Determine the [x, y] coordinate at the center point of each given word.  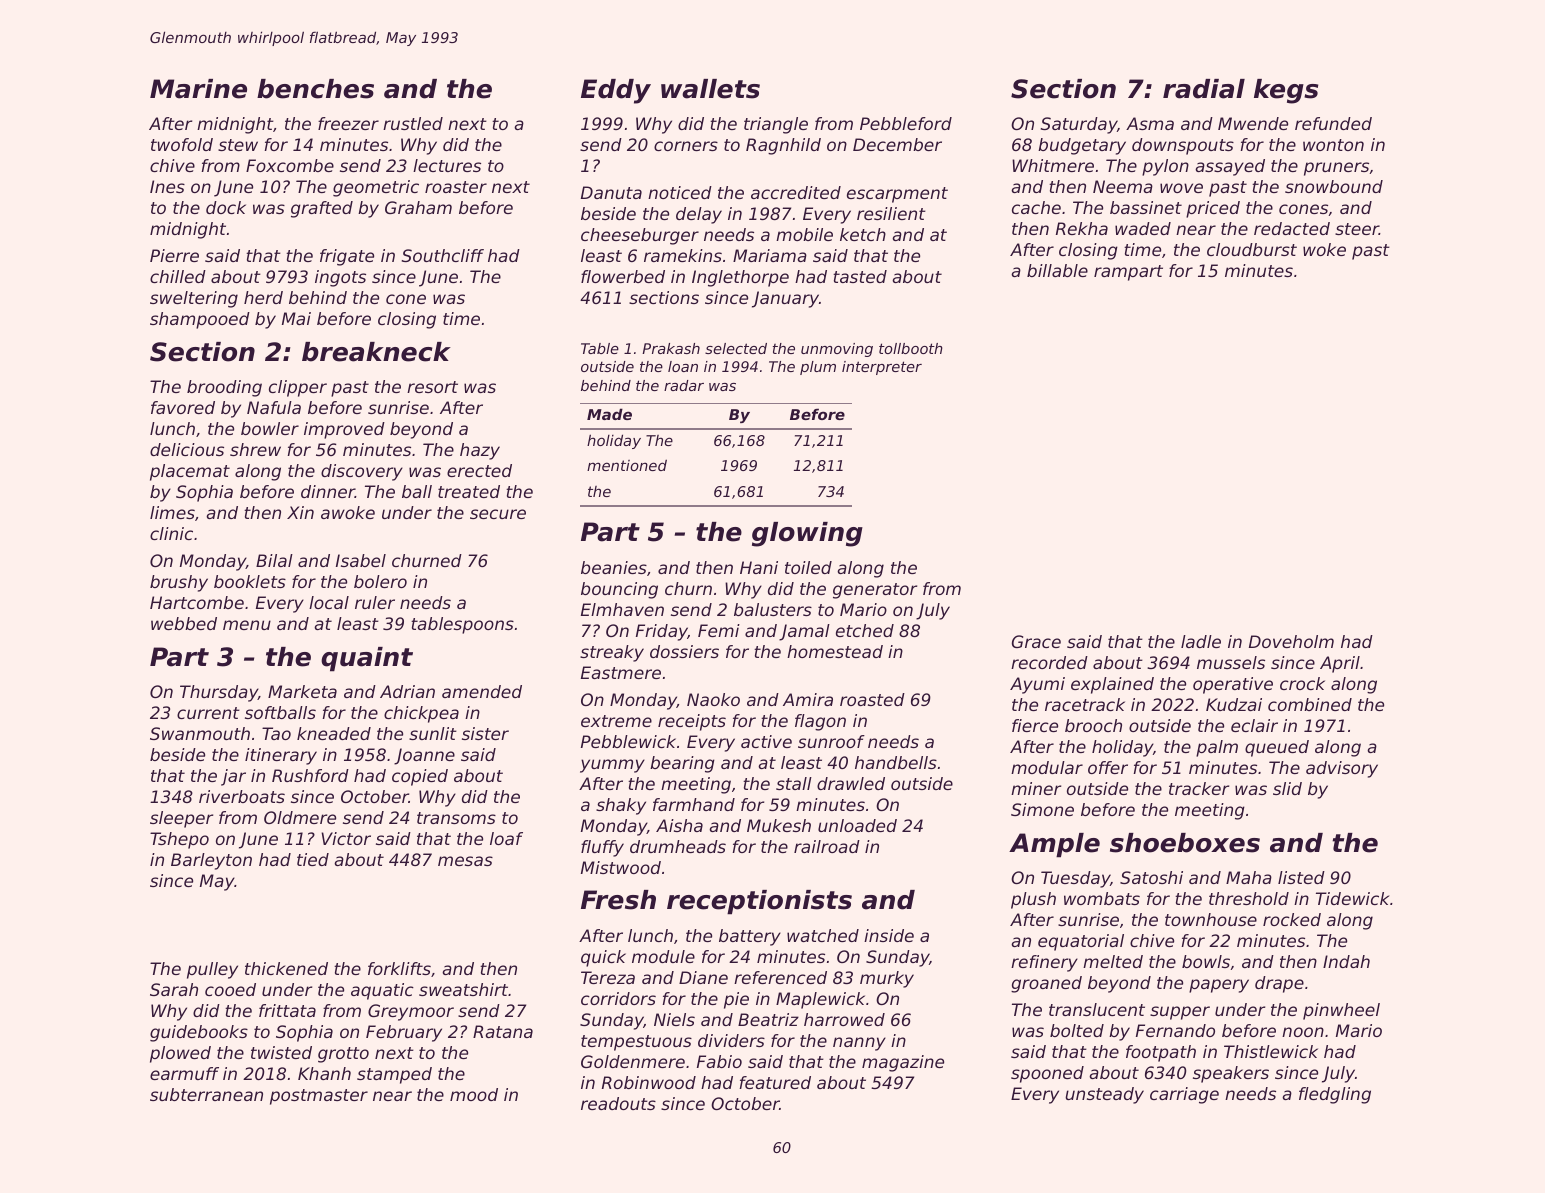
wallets [710, 89]
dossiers [684, 651]
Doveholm [1291, 641]
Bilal [274, 560]
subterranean [206, 1094]
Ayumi [1037, 685]
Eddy [616, 91]
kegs [1286, 91]
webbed [184, 623]
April [1340, 664]
